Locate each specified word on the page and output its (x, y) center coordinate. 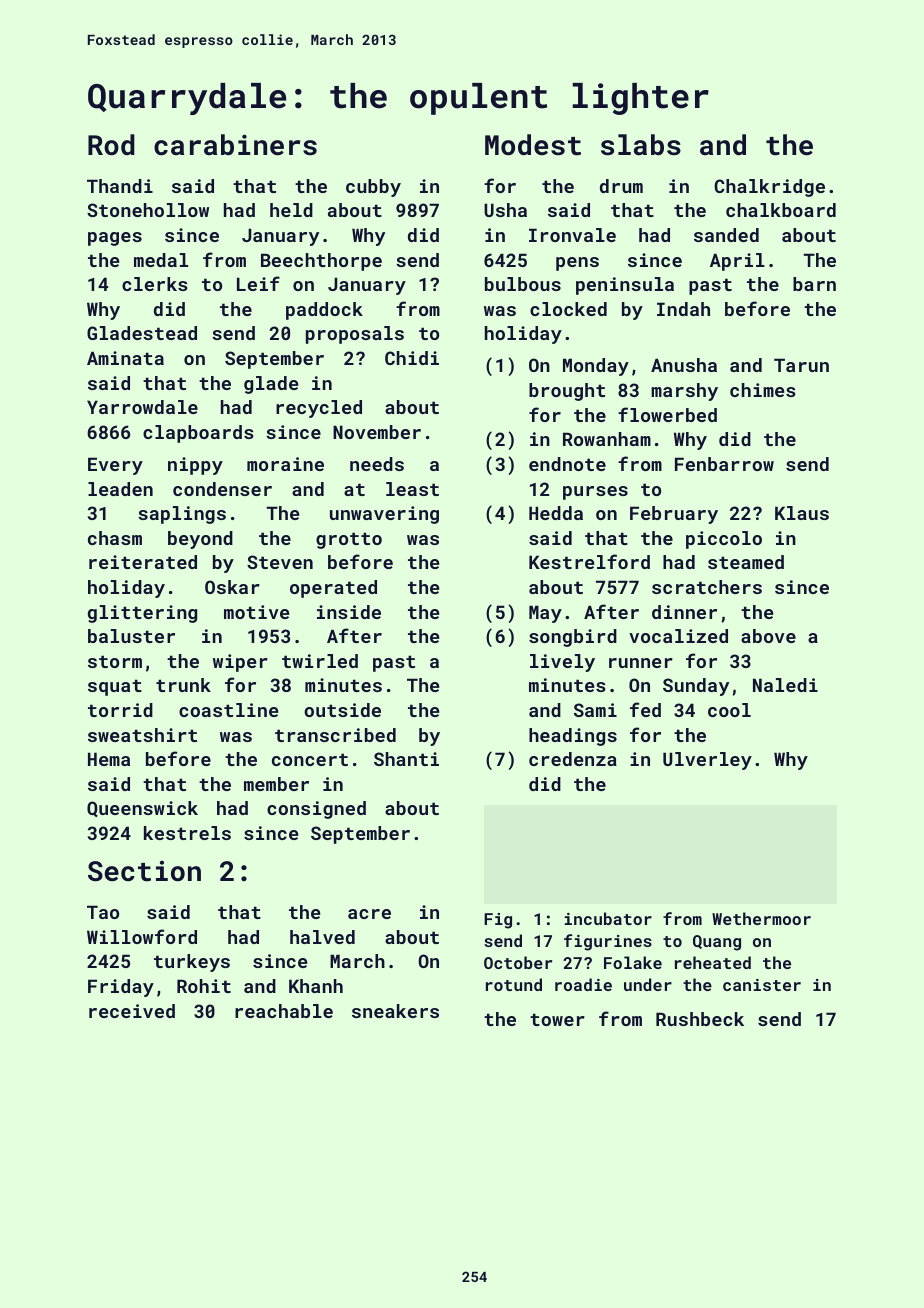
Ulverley (707, 761)
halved (322, 937)
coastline (228, 710)
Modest (533, 145)
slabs (641, 145)
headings (573, 737)
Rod (111, 145)
